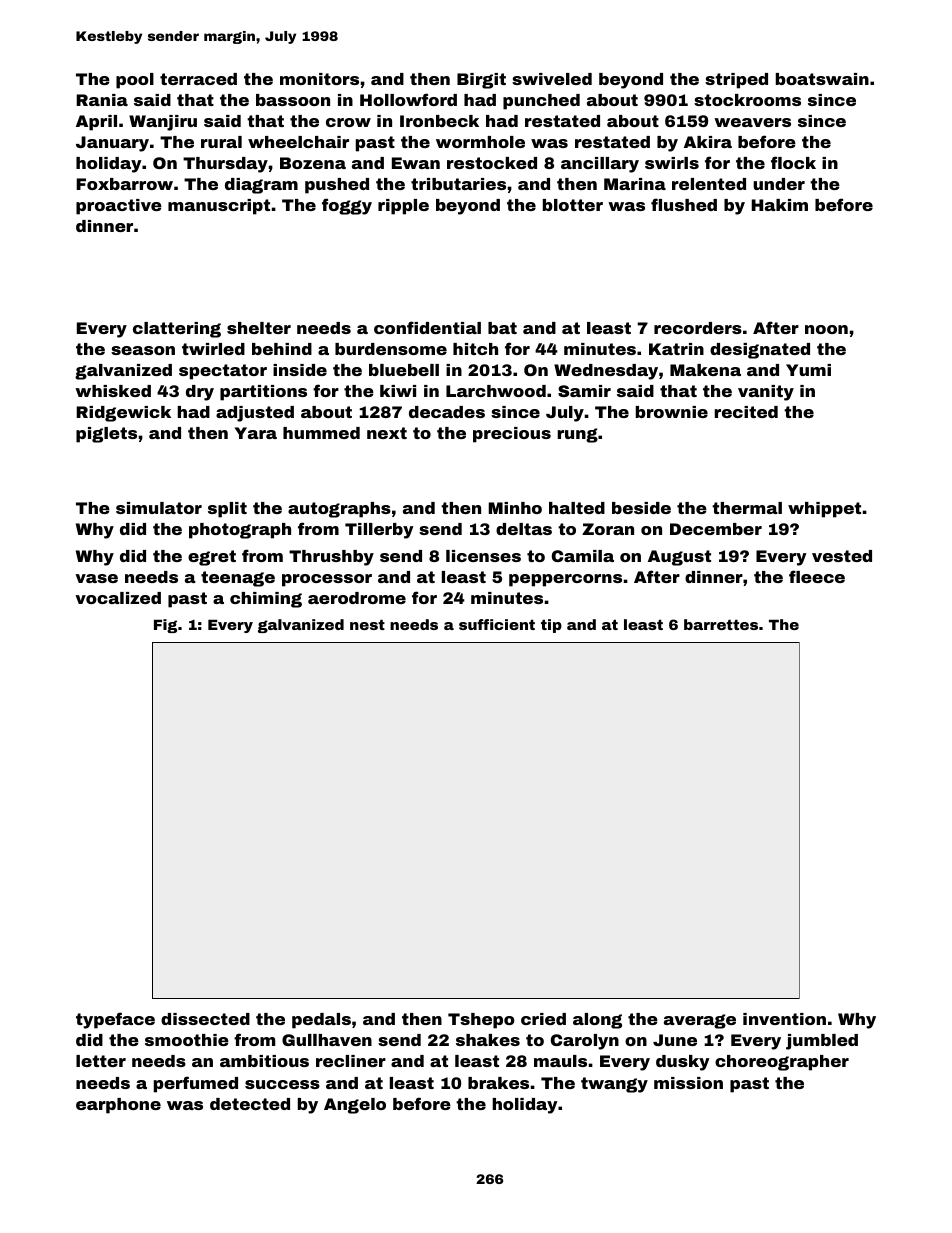 This screenshot has width=952, height=1233. What do you see at coordinates (600, 165) in the screenshot?
I see `ancillary` at bounding box center [600, 165].
